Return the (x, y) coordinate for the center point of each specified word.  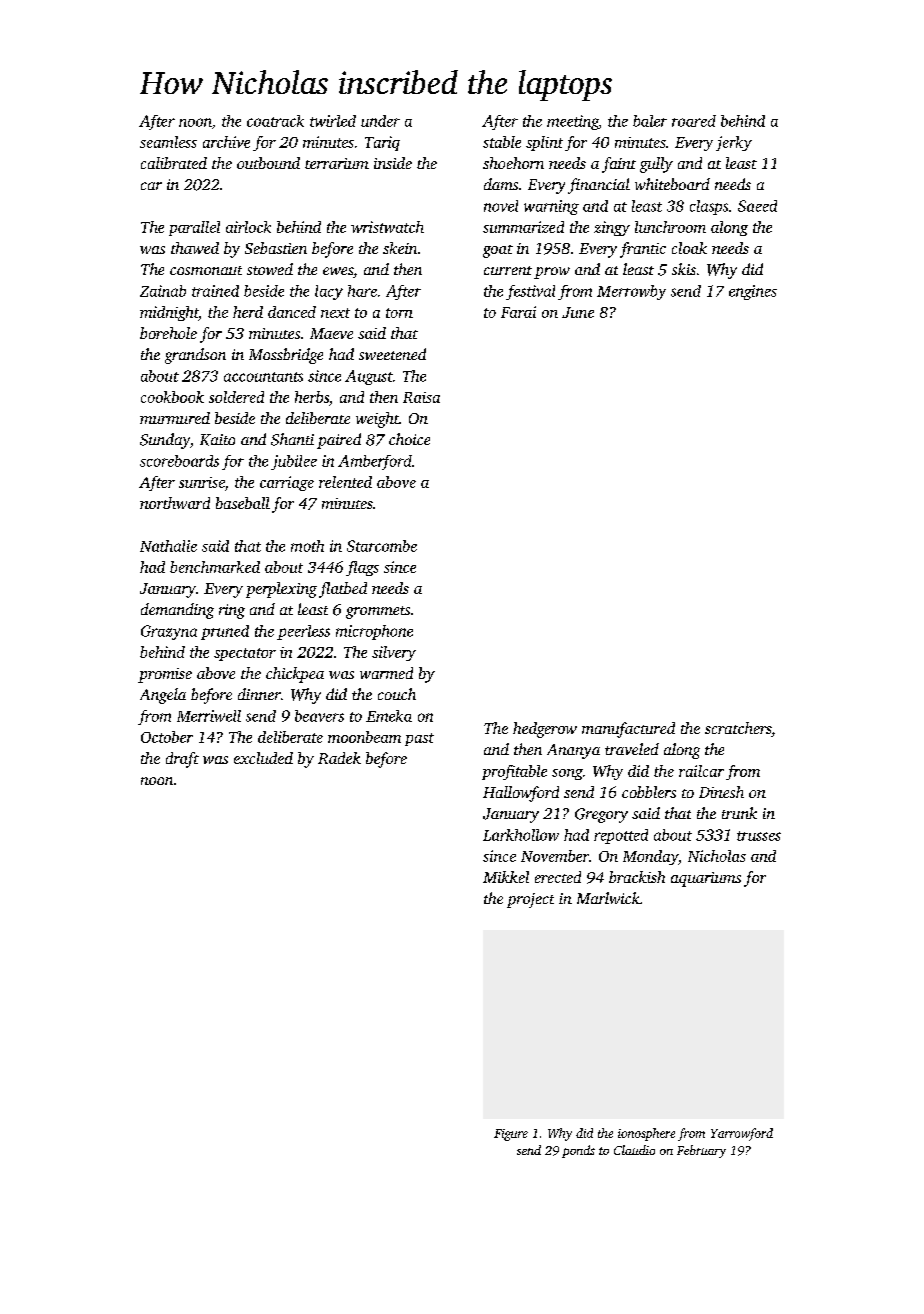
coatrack (275, 121)
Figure (511, 1135)
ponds (578, 1151)
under (380, 121)
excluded (263, 758)
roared (694, 121)
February (701, 1151)
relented (345, 482)
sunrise (202, 482)
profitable (514, 772)
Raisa (421, 397)
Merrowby (631, 292)
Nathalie (168, 546)
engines (753, 292)
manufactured (628, 730)
